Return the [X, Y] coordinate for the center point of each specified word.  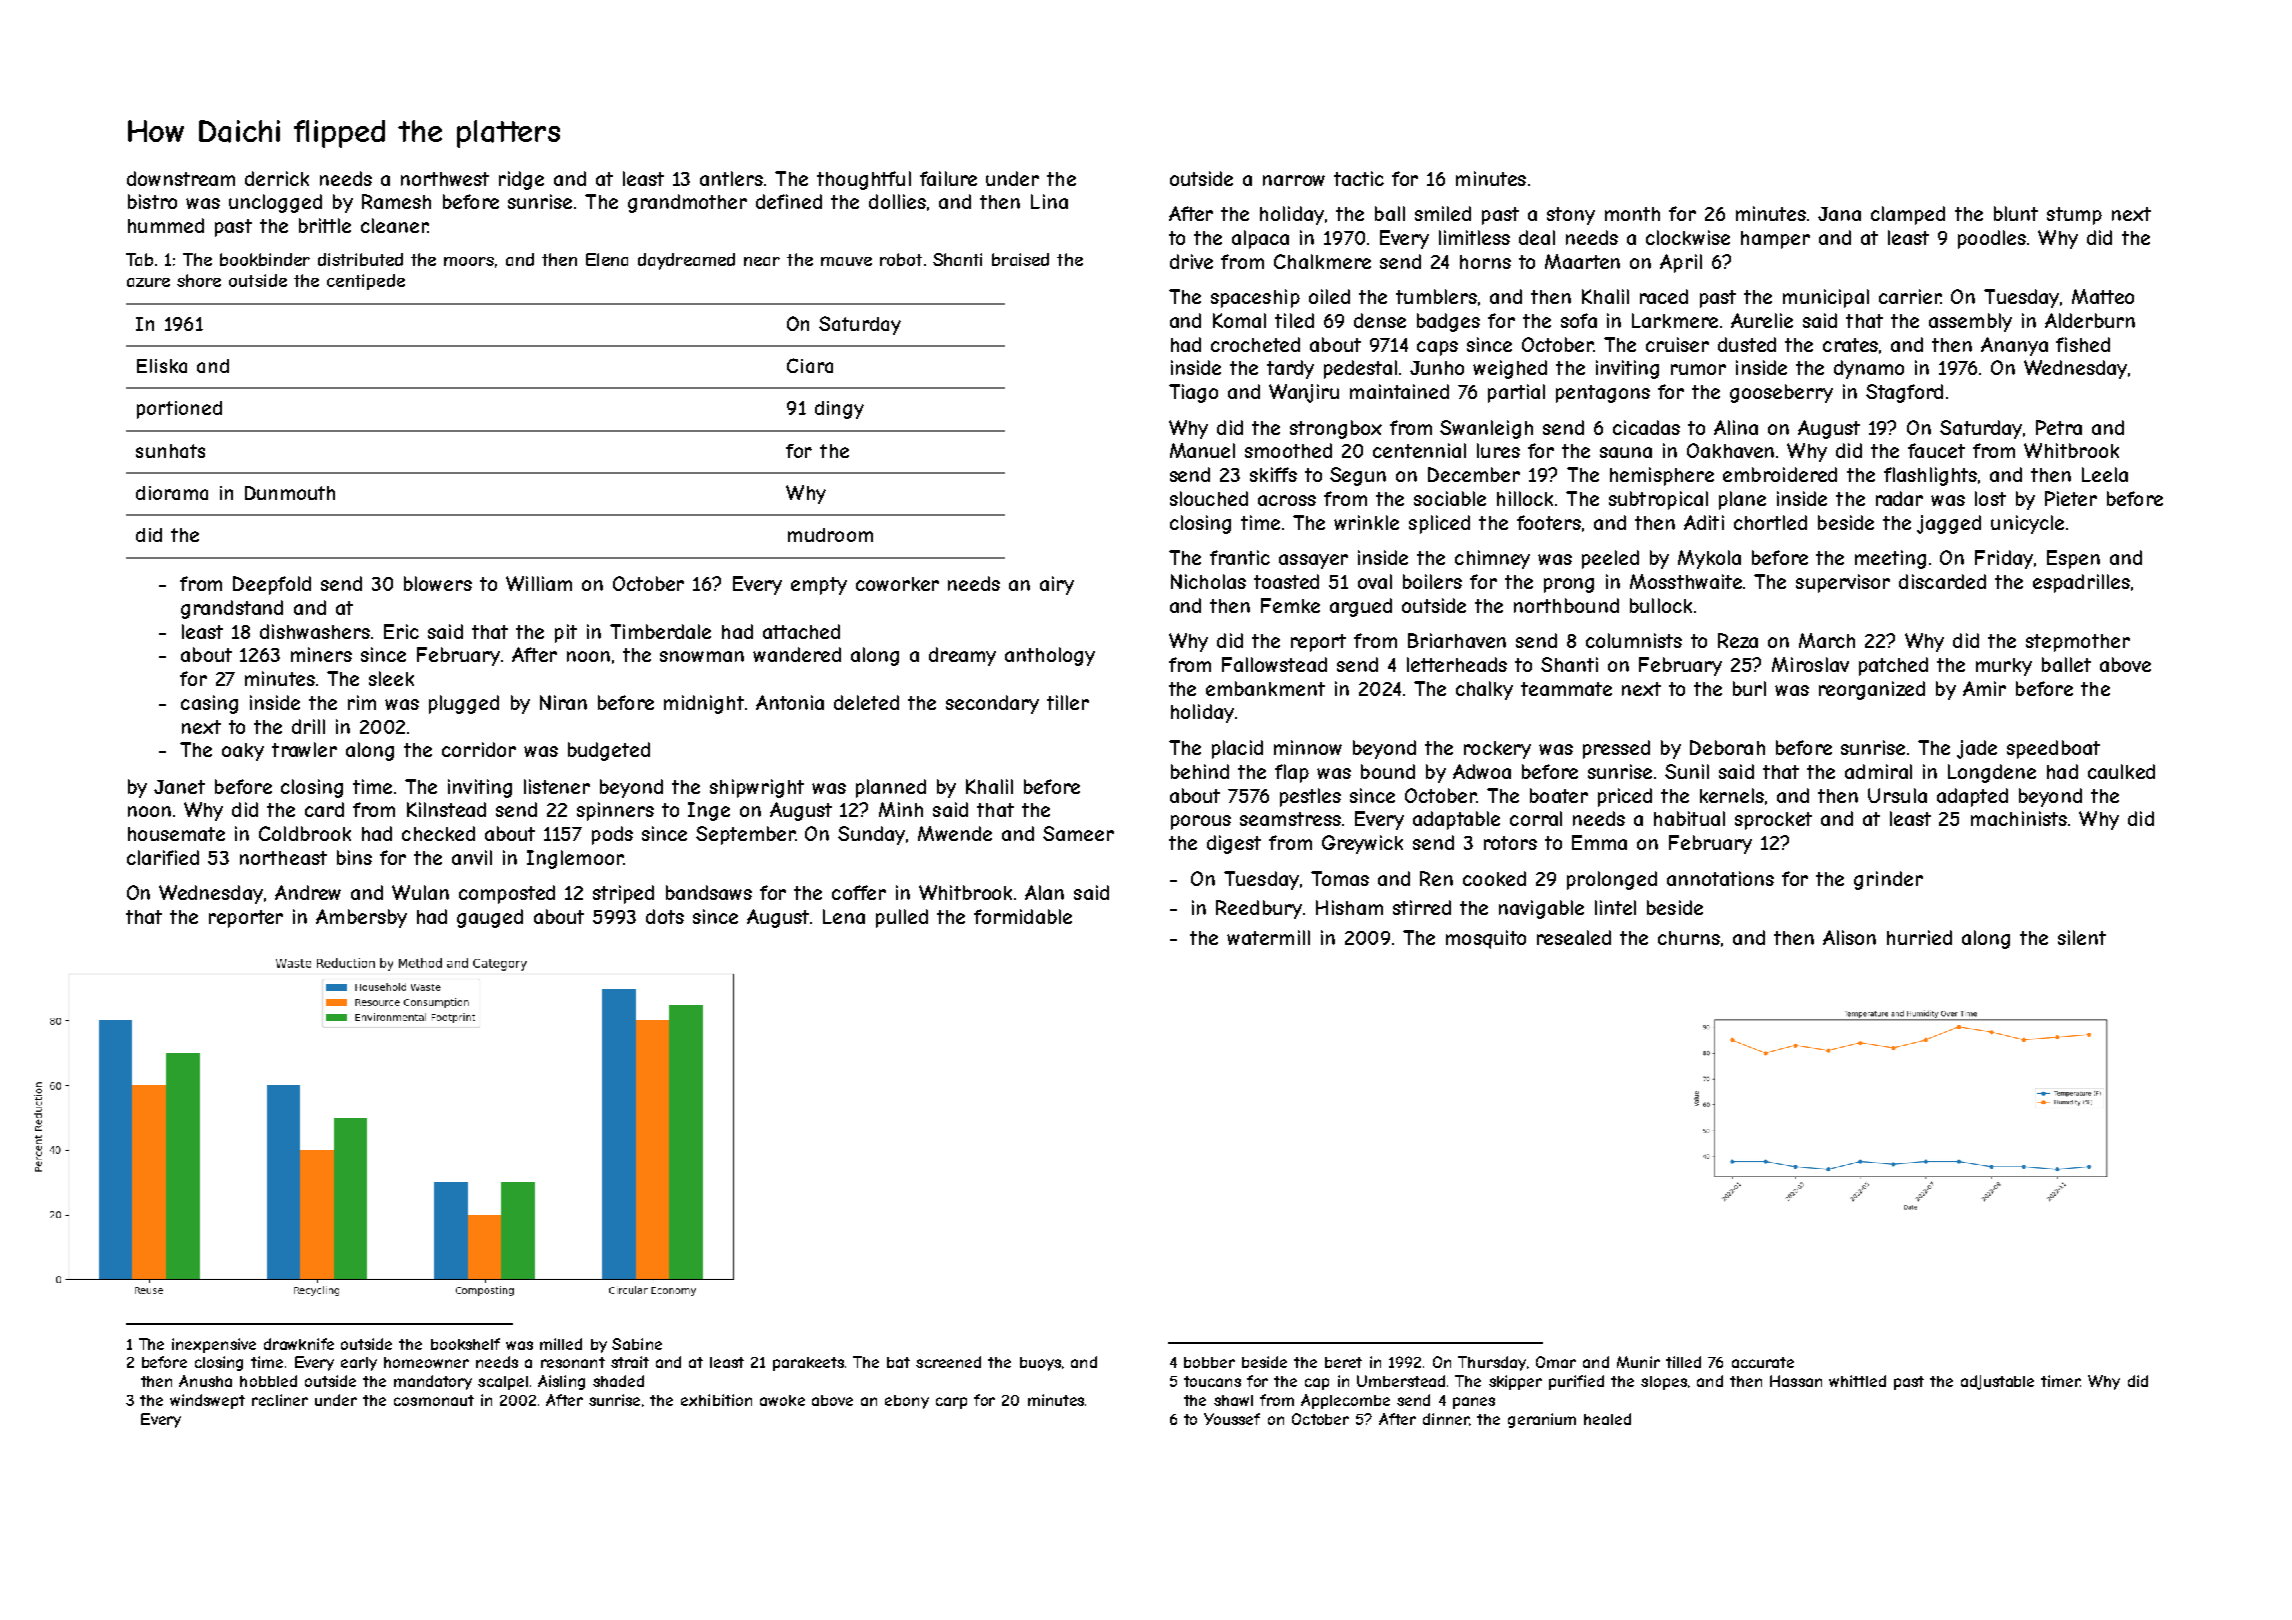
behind [1200, 771]
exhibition [716, 1400]
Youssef [1232, 1419]
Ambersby [361, 918]
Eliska [162, 366]
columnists [1634, 640]
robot [901, 259]
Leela [2105, 474]
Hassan [1796, 1381]
